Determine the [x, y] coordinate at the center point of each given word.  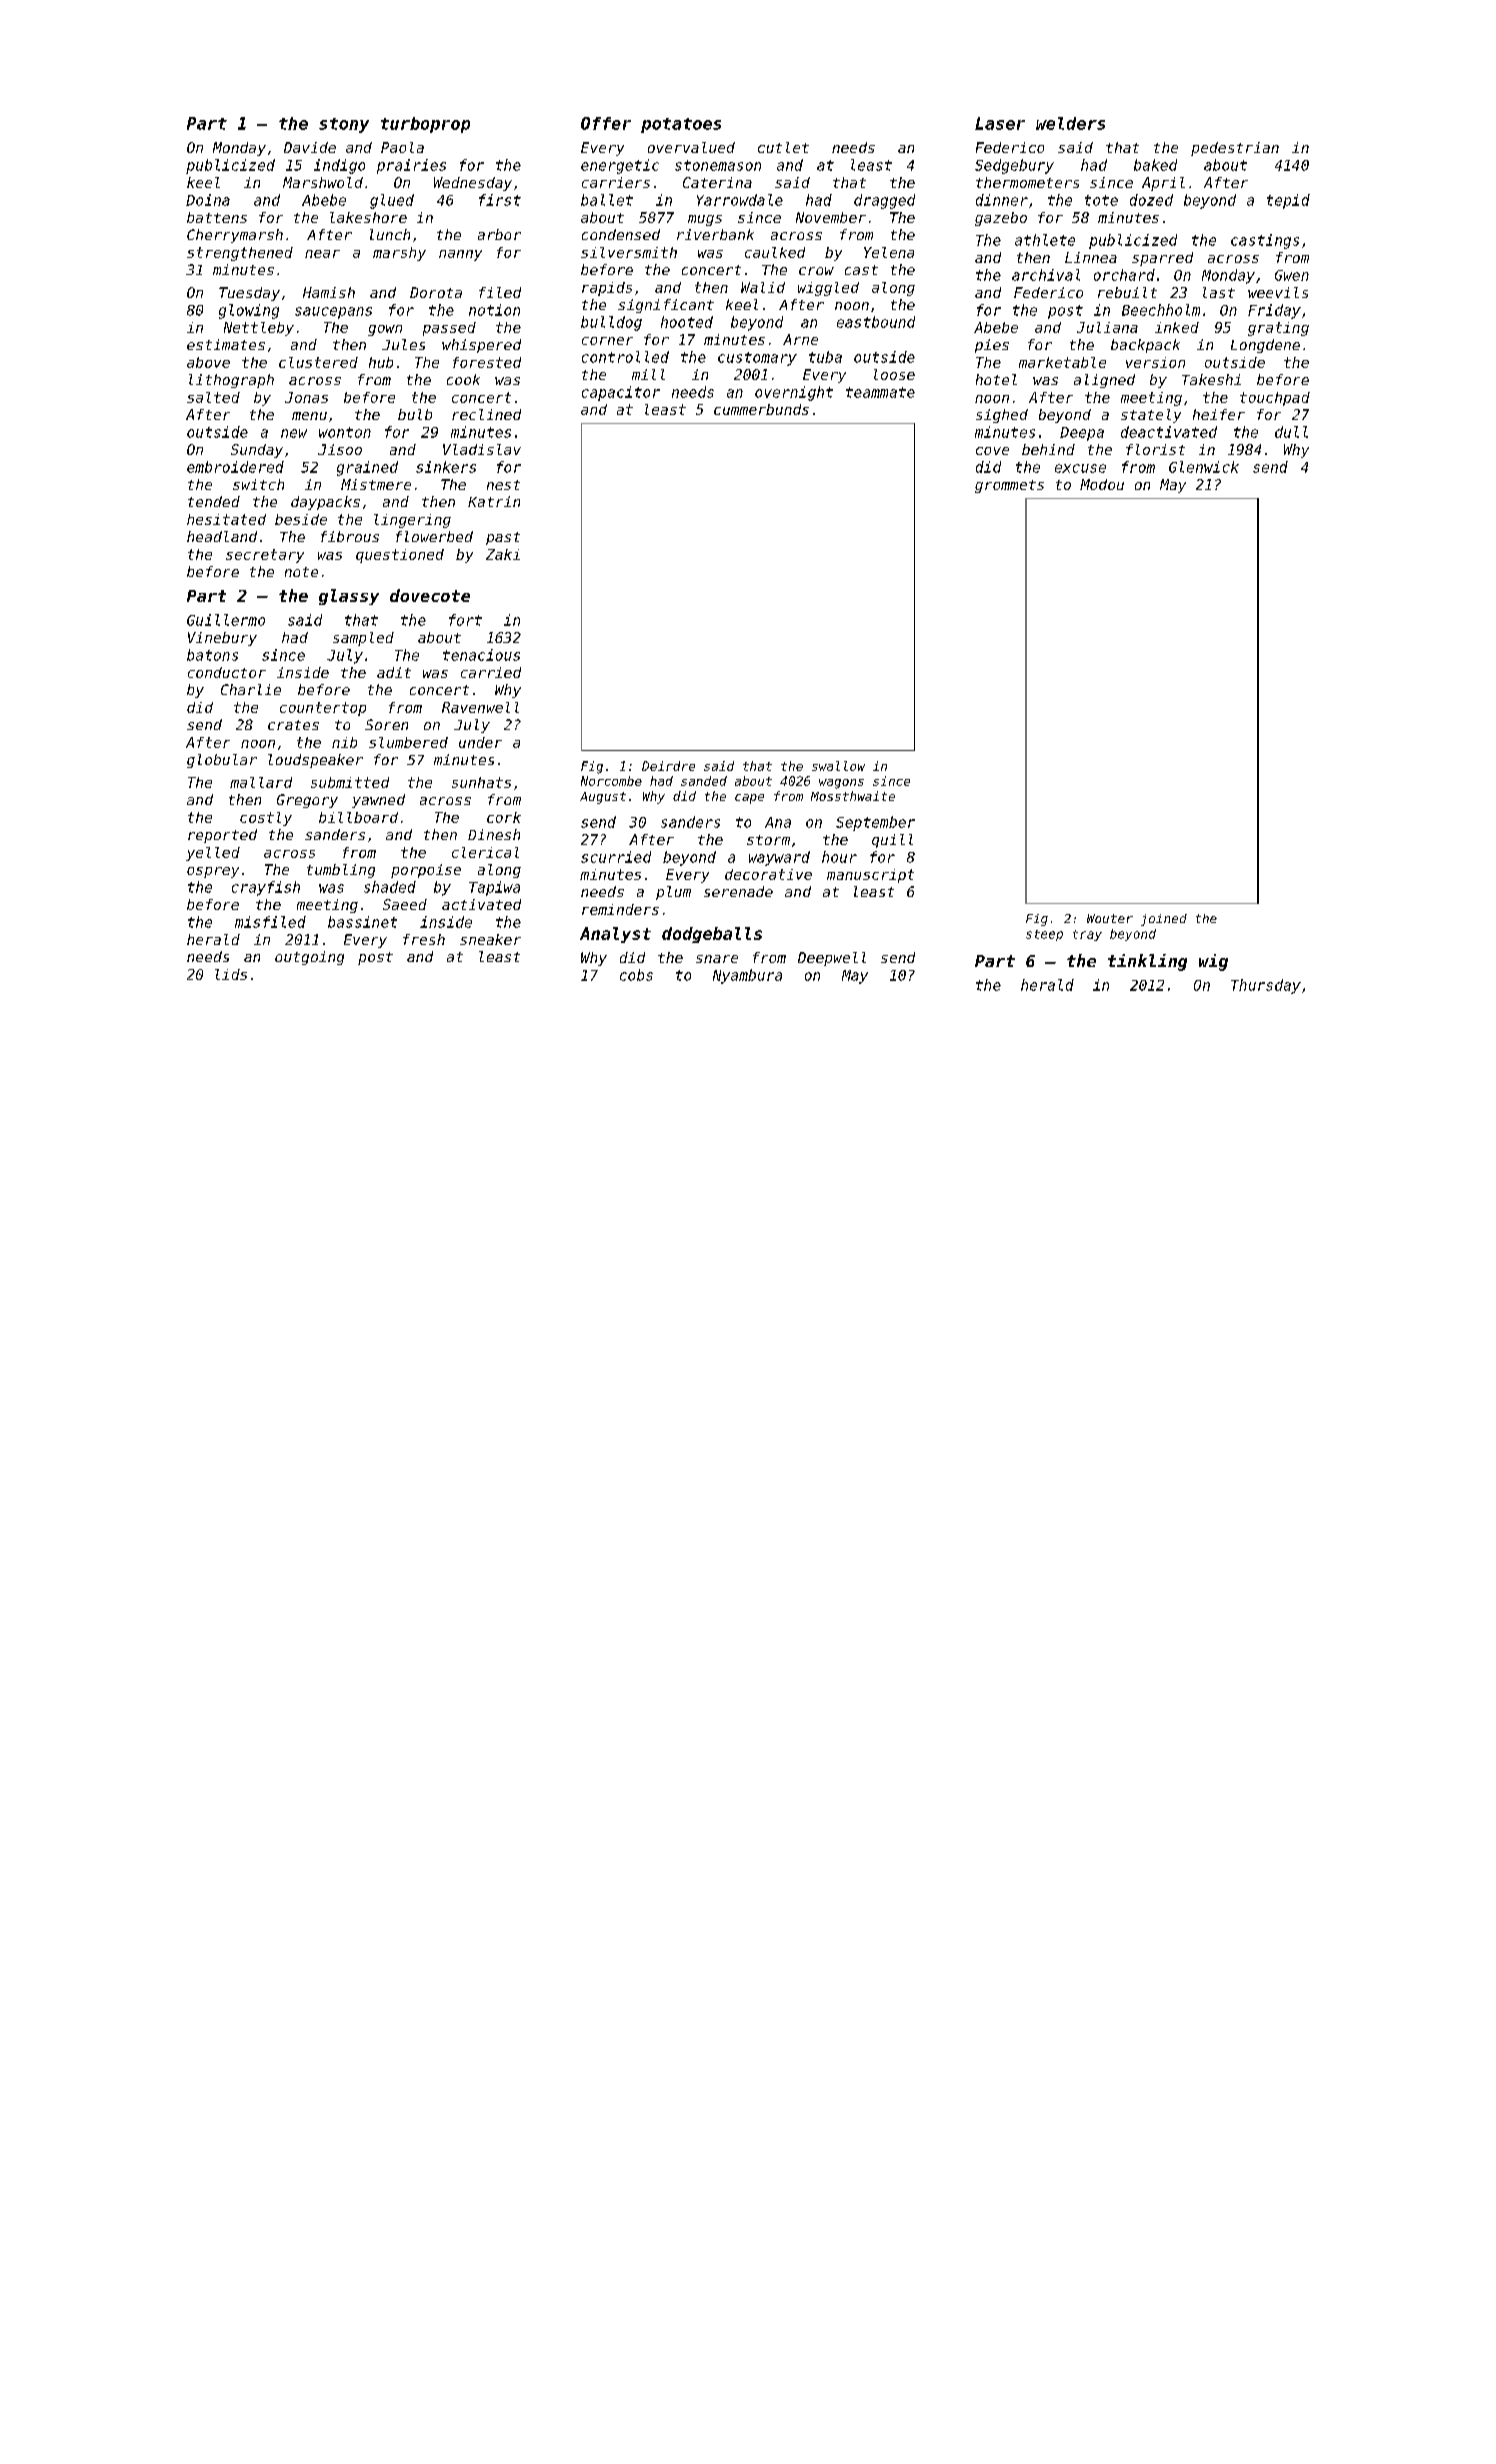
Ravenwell [480, 707]
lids [231, 974]
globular [222, 761]
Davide [310, 147]
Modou [1102, 484]
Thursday [1266, 986]
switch [258, 484]
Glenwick [1204, 467]
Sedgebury [1014, 166]
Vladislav [482, 449]
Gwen [1292, 275]
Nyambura [747, 976]
